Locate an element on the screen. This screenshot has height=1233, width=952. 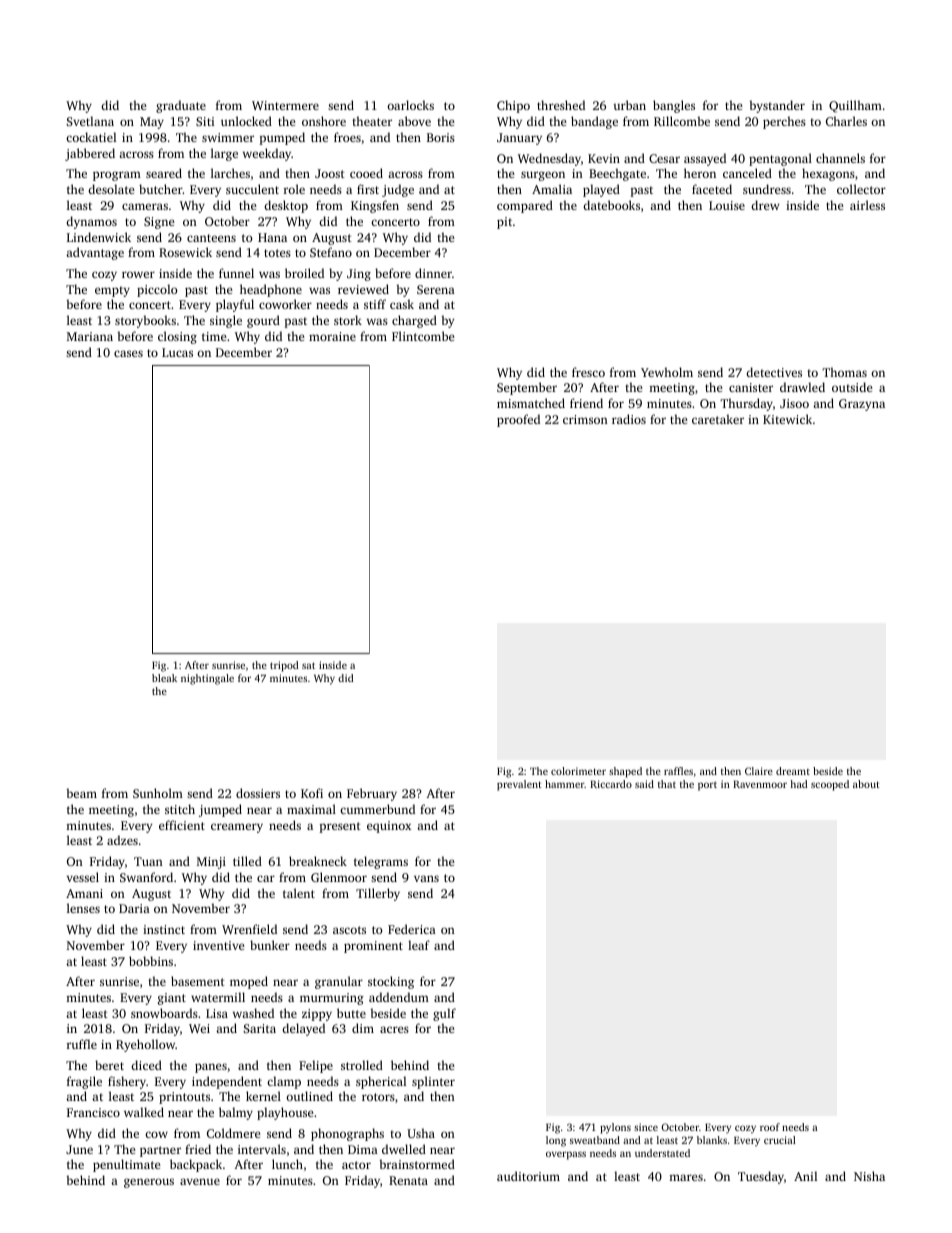
crucial is located at coordinates (780, 1140).
